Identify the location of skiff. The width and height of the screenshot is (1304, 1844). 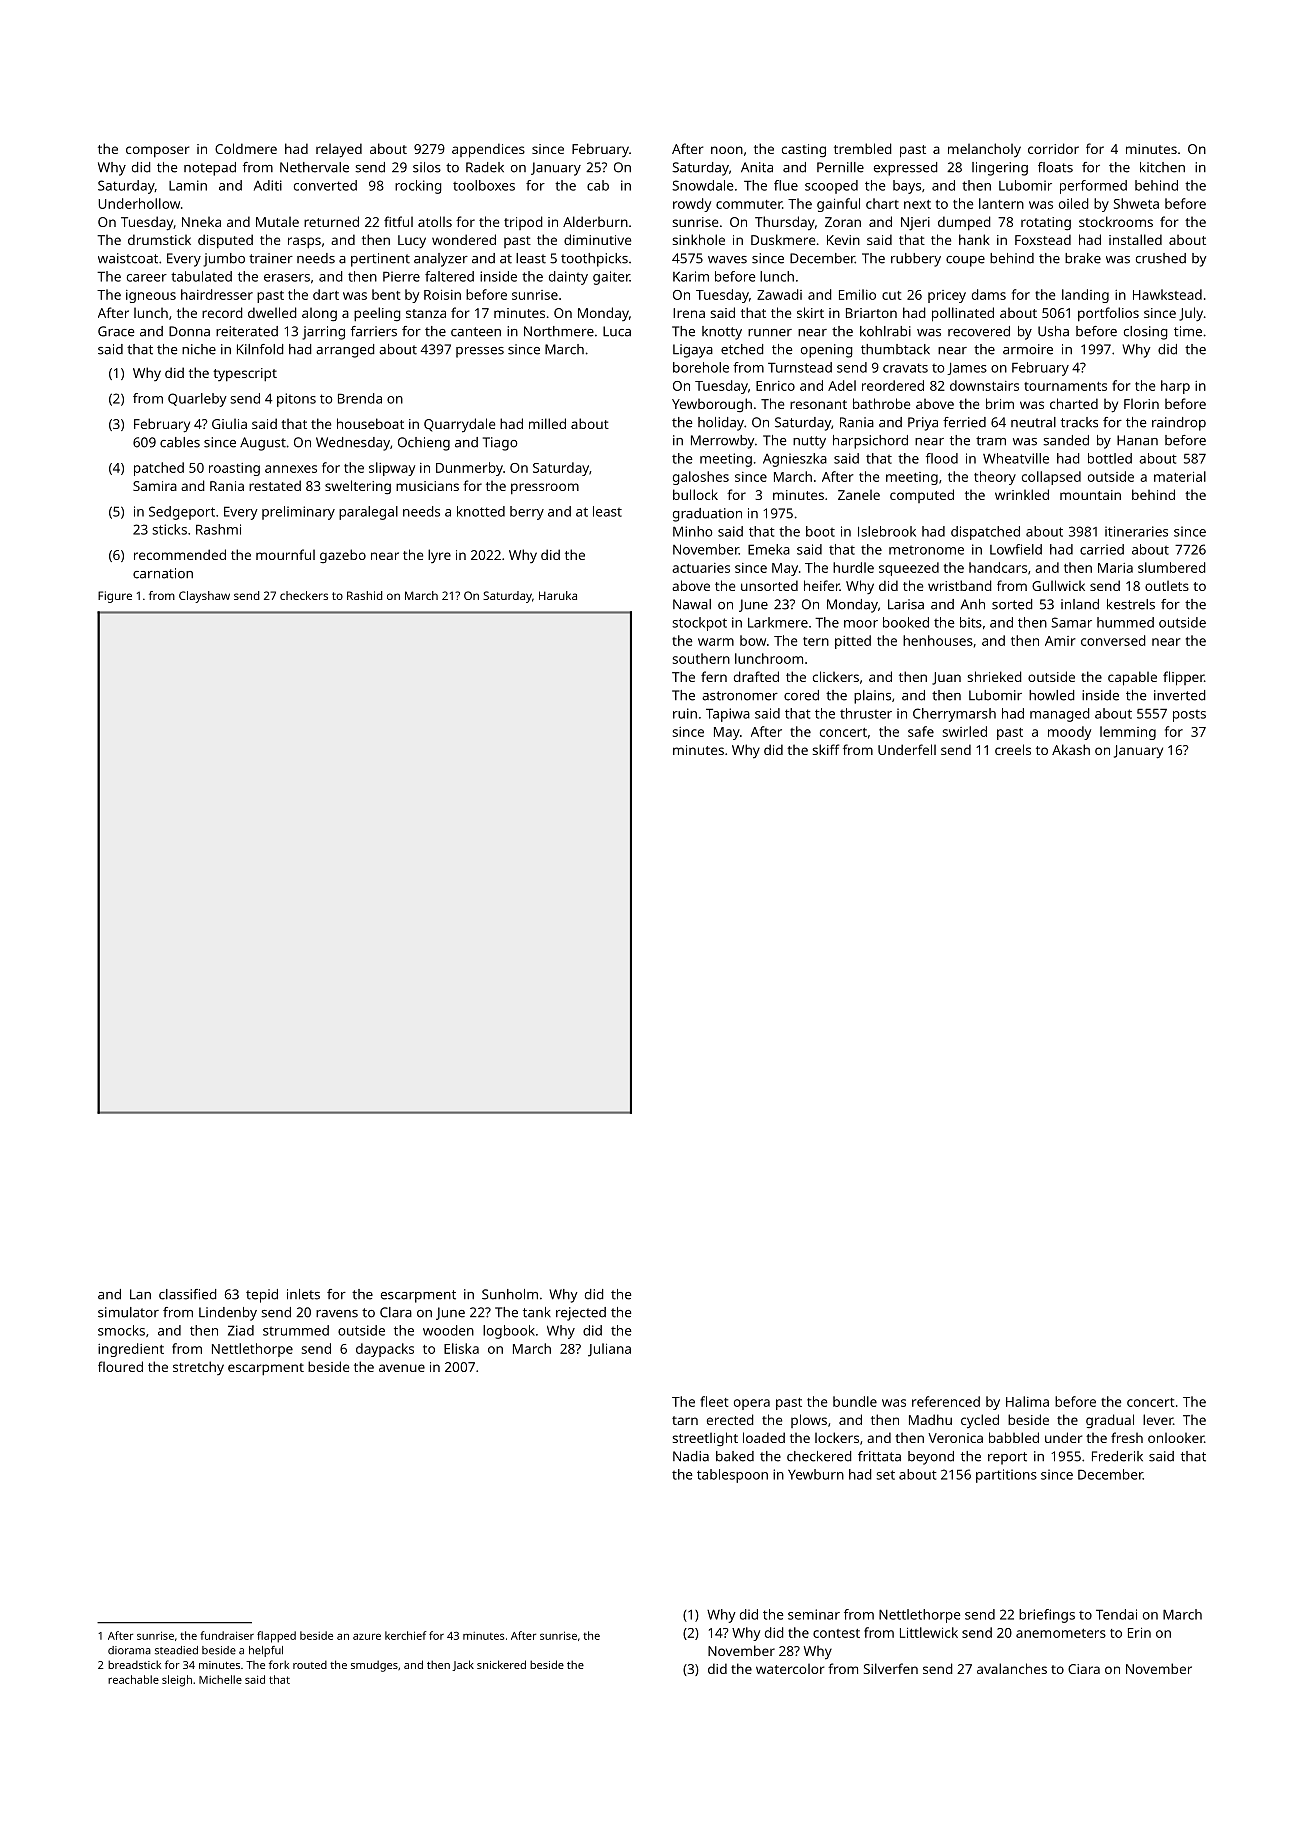
(825, 749).
